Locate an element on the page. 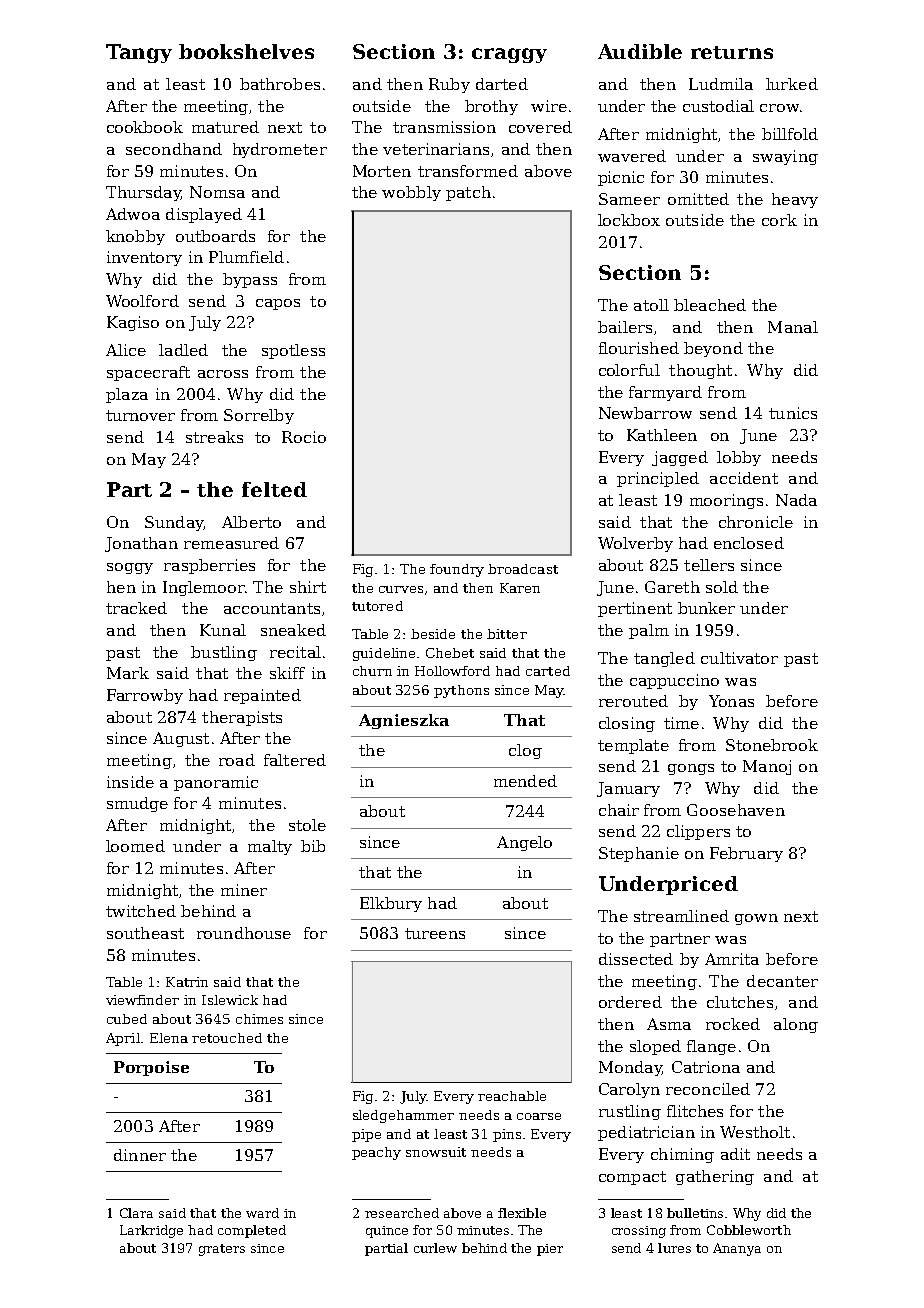 This page has width=924, height=1308. thought is located at coordinates (700, 371).
